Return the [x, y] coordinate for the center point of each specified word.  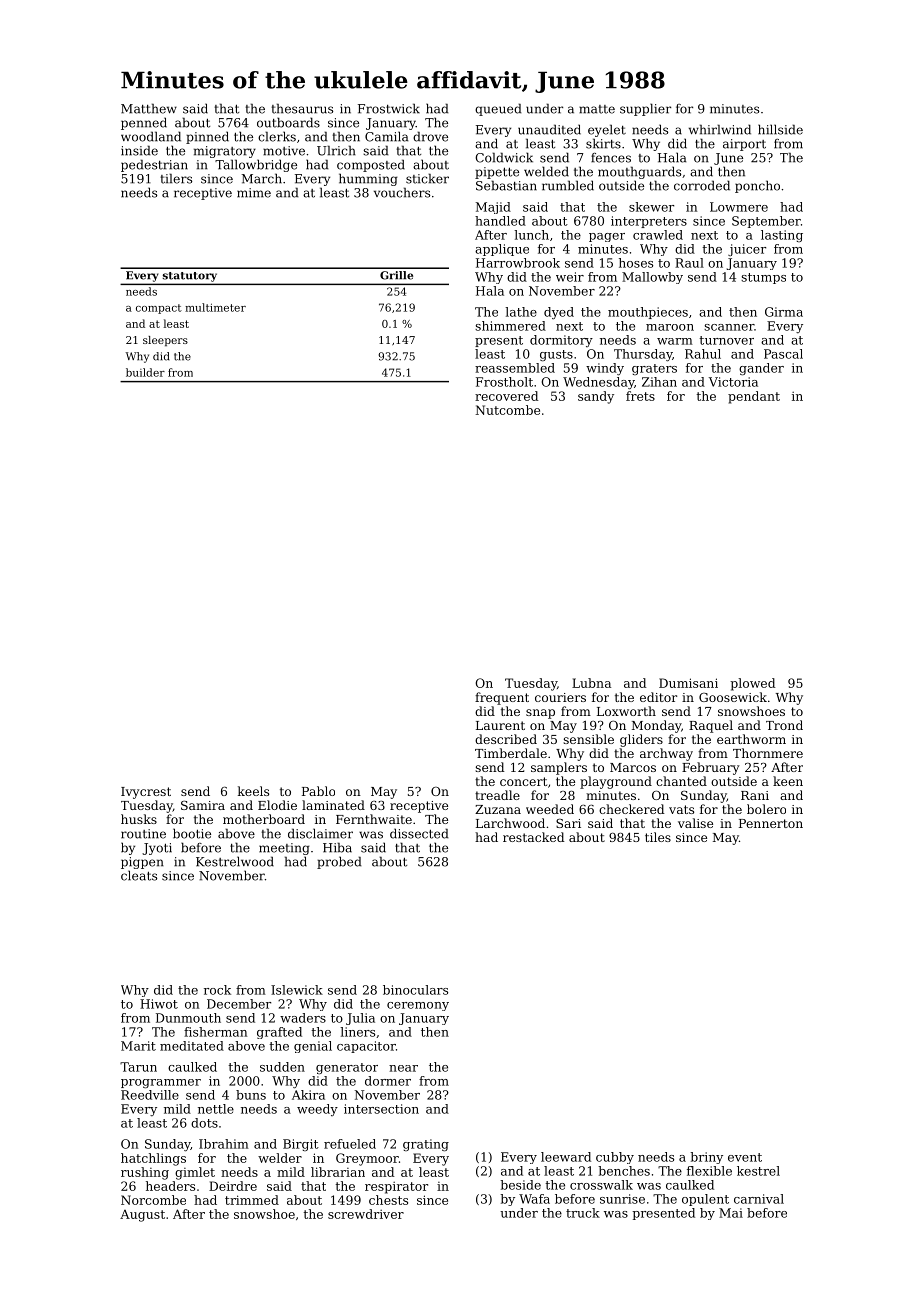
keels [253, 791]
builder [145, 372]
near [403, 1068]
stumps [763, 278]
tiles [658, 837]
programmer [161, 1084]
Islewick [297, 990]
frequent [502, 698]
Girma [784, 312]
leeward [566, 1157]
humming [368, 179]
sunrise [622, 1199]
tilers [176, 178]
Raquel [711, 726]
